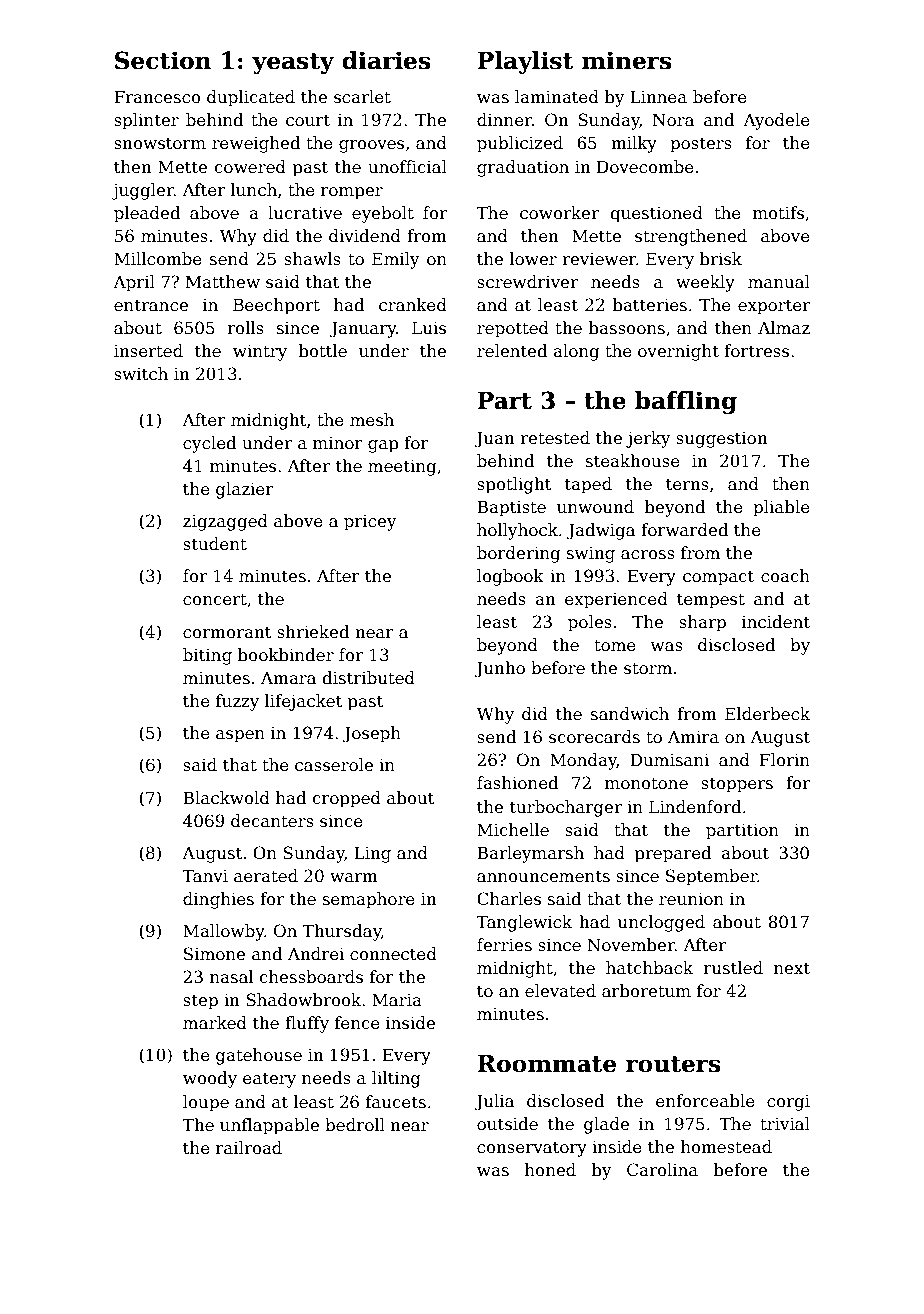 The width and height of the screenshot is (924, 1314). I want to click on meeting, so click(402, 468).
